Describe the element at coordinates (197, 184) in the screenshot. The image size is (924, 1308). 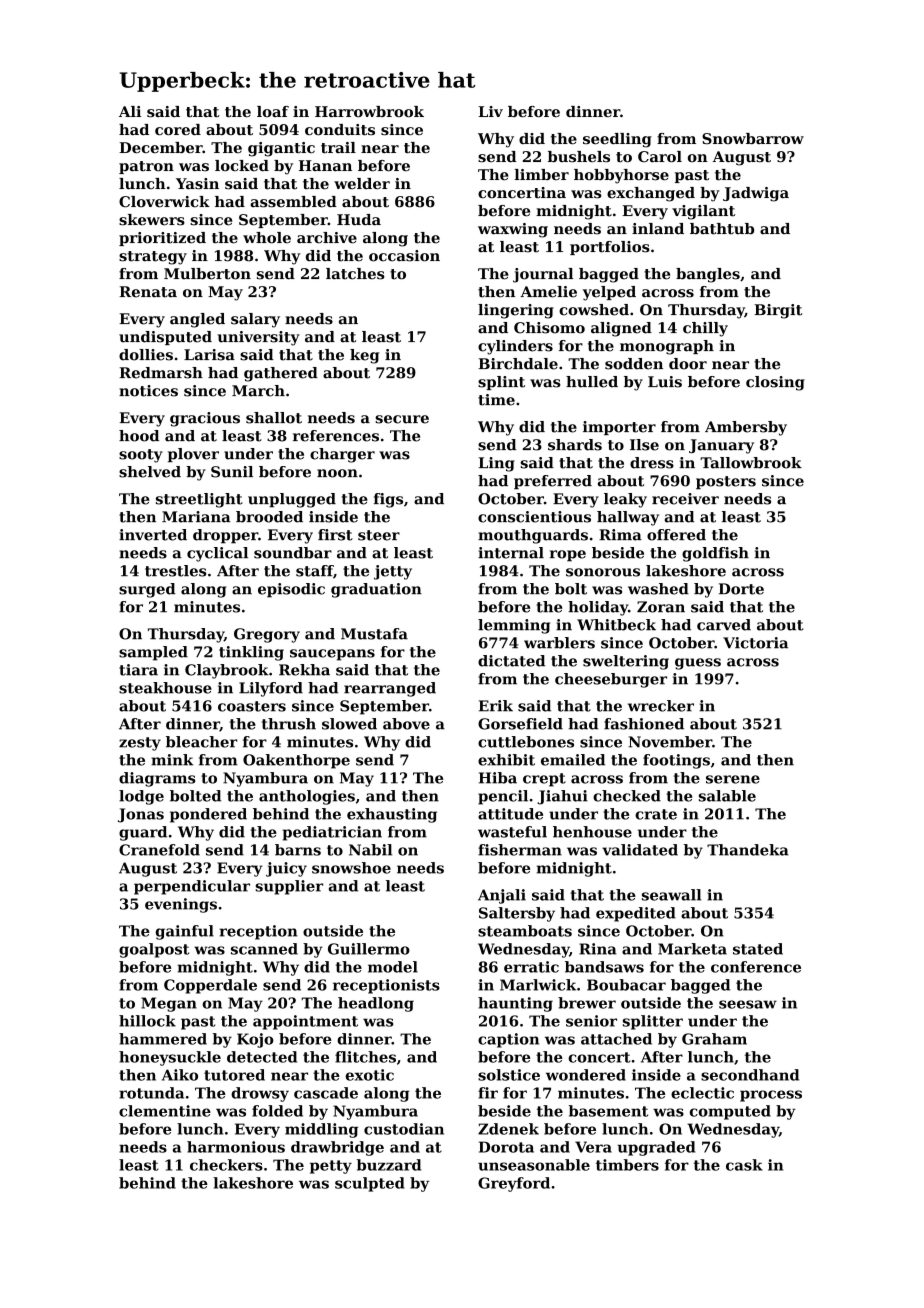
I see `Yasin` at that location.
